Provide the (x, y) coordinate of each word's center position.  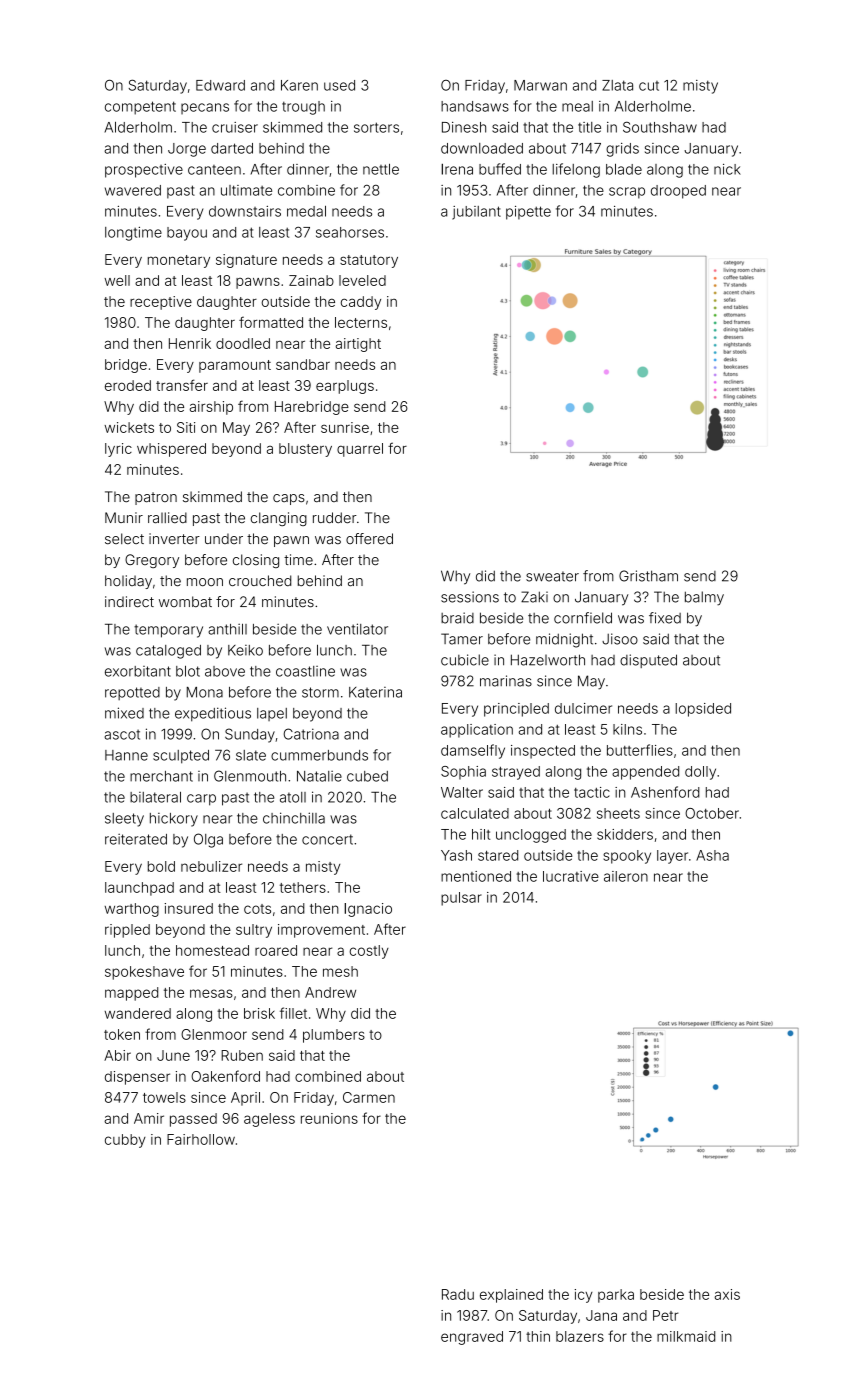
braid (457, 618)
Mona (205, 692)
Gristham (648, 576)
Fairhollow (201, 1139)
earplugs (345, 387)
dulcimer (583, 708)
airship (211, 408)
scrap (627, 193)
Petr (665, 1315)
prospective (144, 171)
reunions (329, 1118)
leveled (362, 280)
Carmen (369, 1097)
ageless (269, 1120)
